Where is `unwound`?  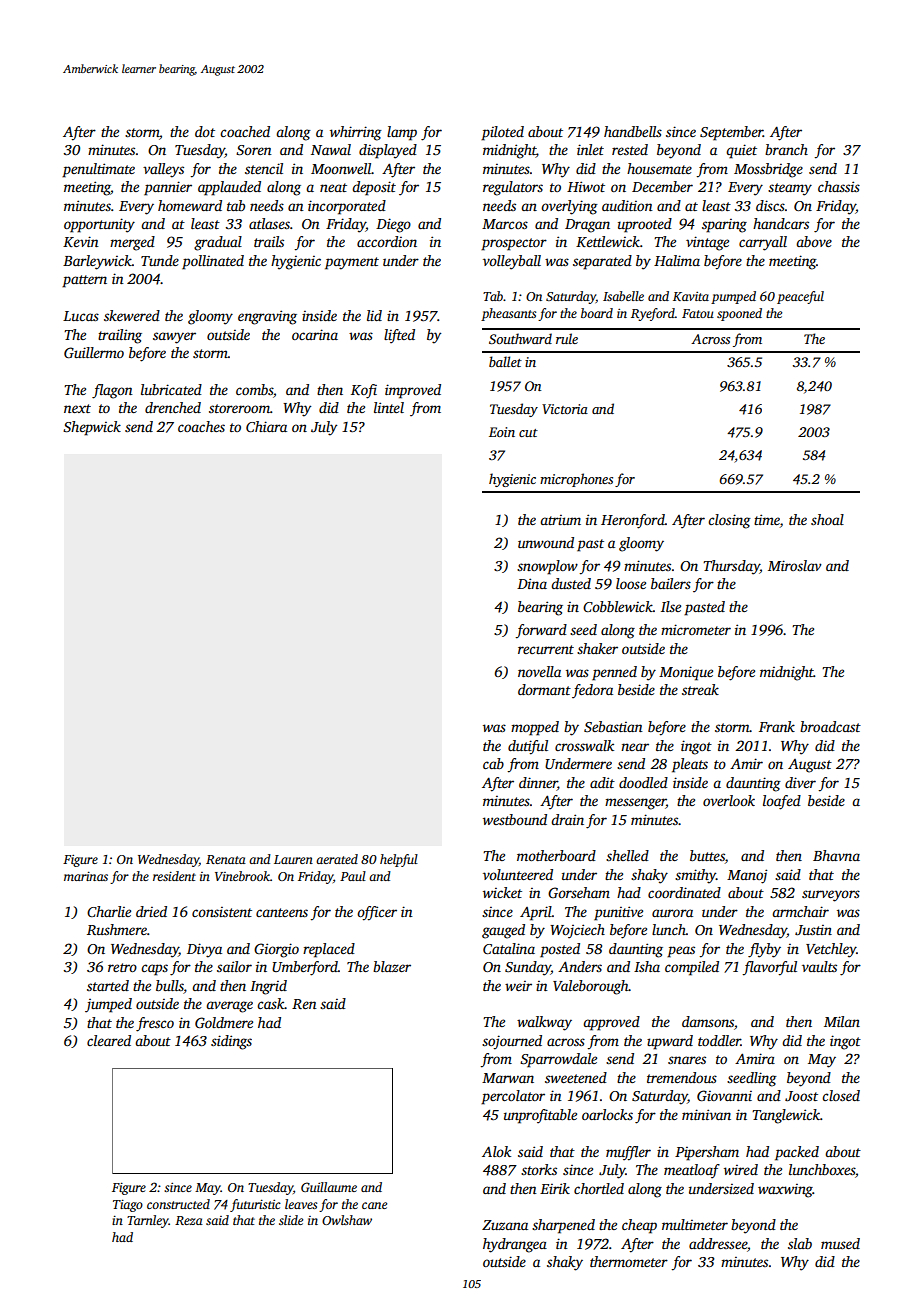
unwound is located at coordinates (546, 542).
